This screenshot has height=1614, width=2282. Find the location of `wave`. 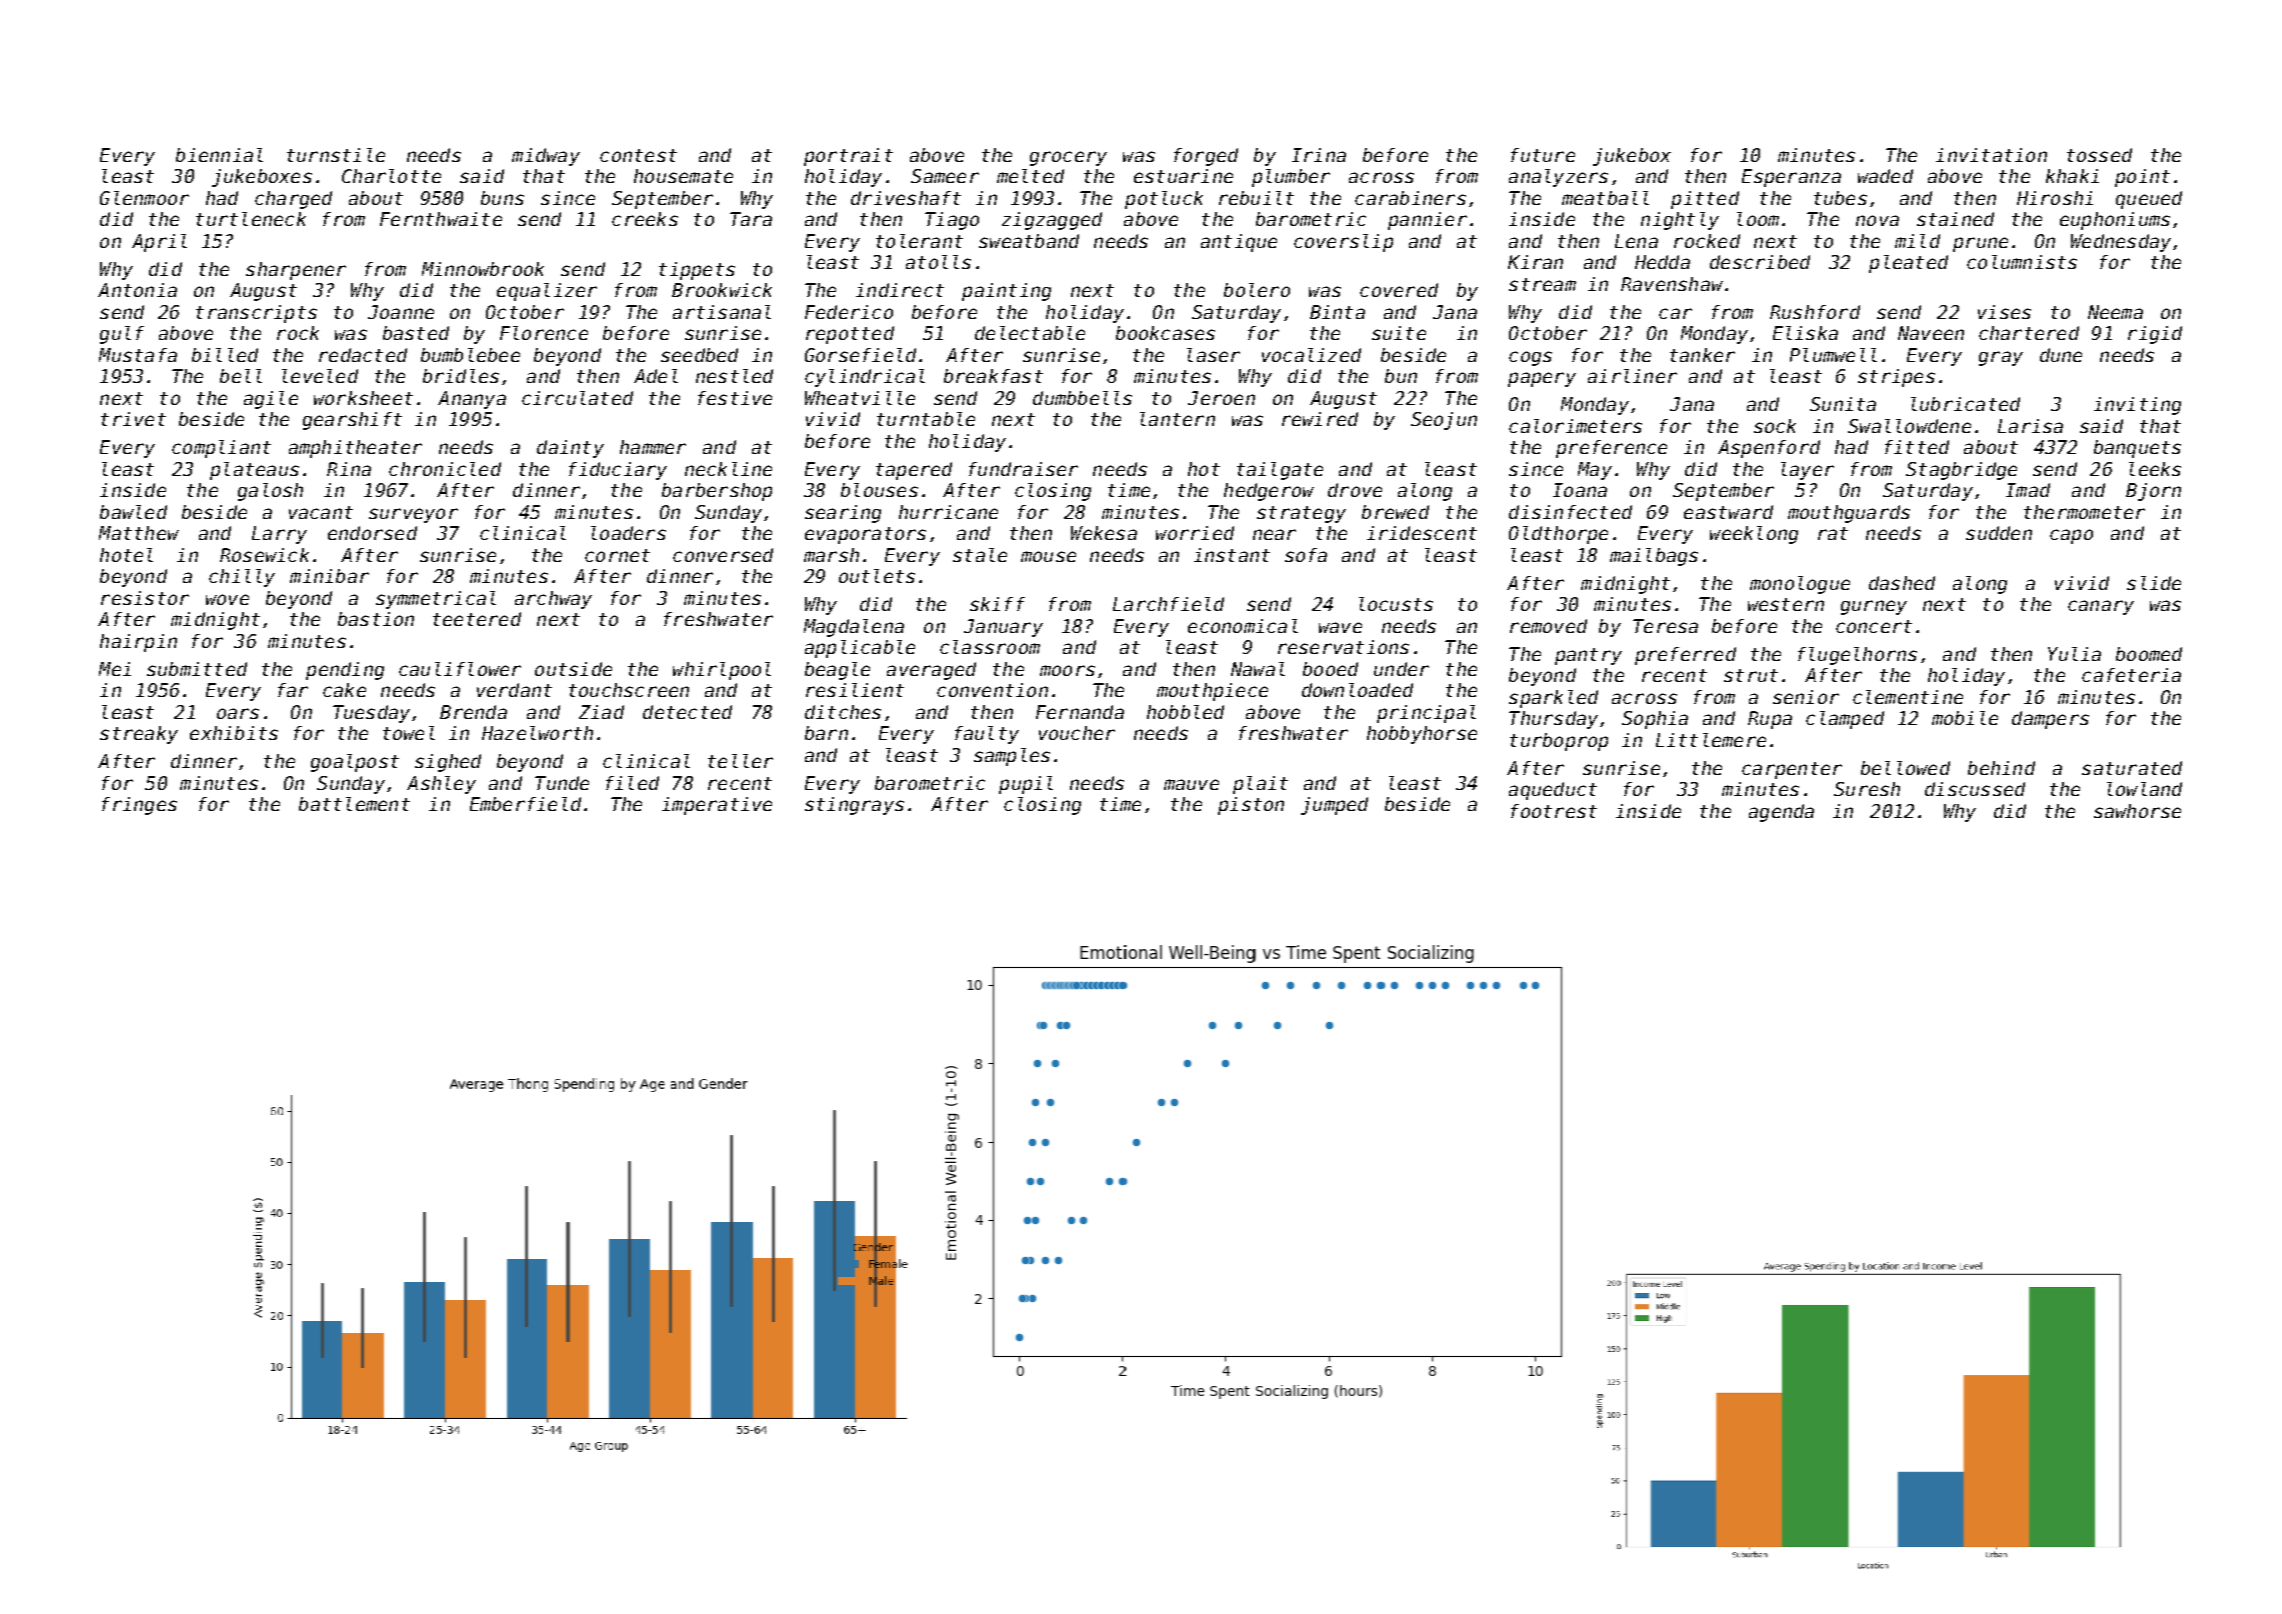

wave is located at coordinates (1340, 627).
